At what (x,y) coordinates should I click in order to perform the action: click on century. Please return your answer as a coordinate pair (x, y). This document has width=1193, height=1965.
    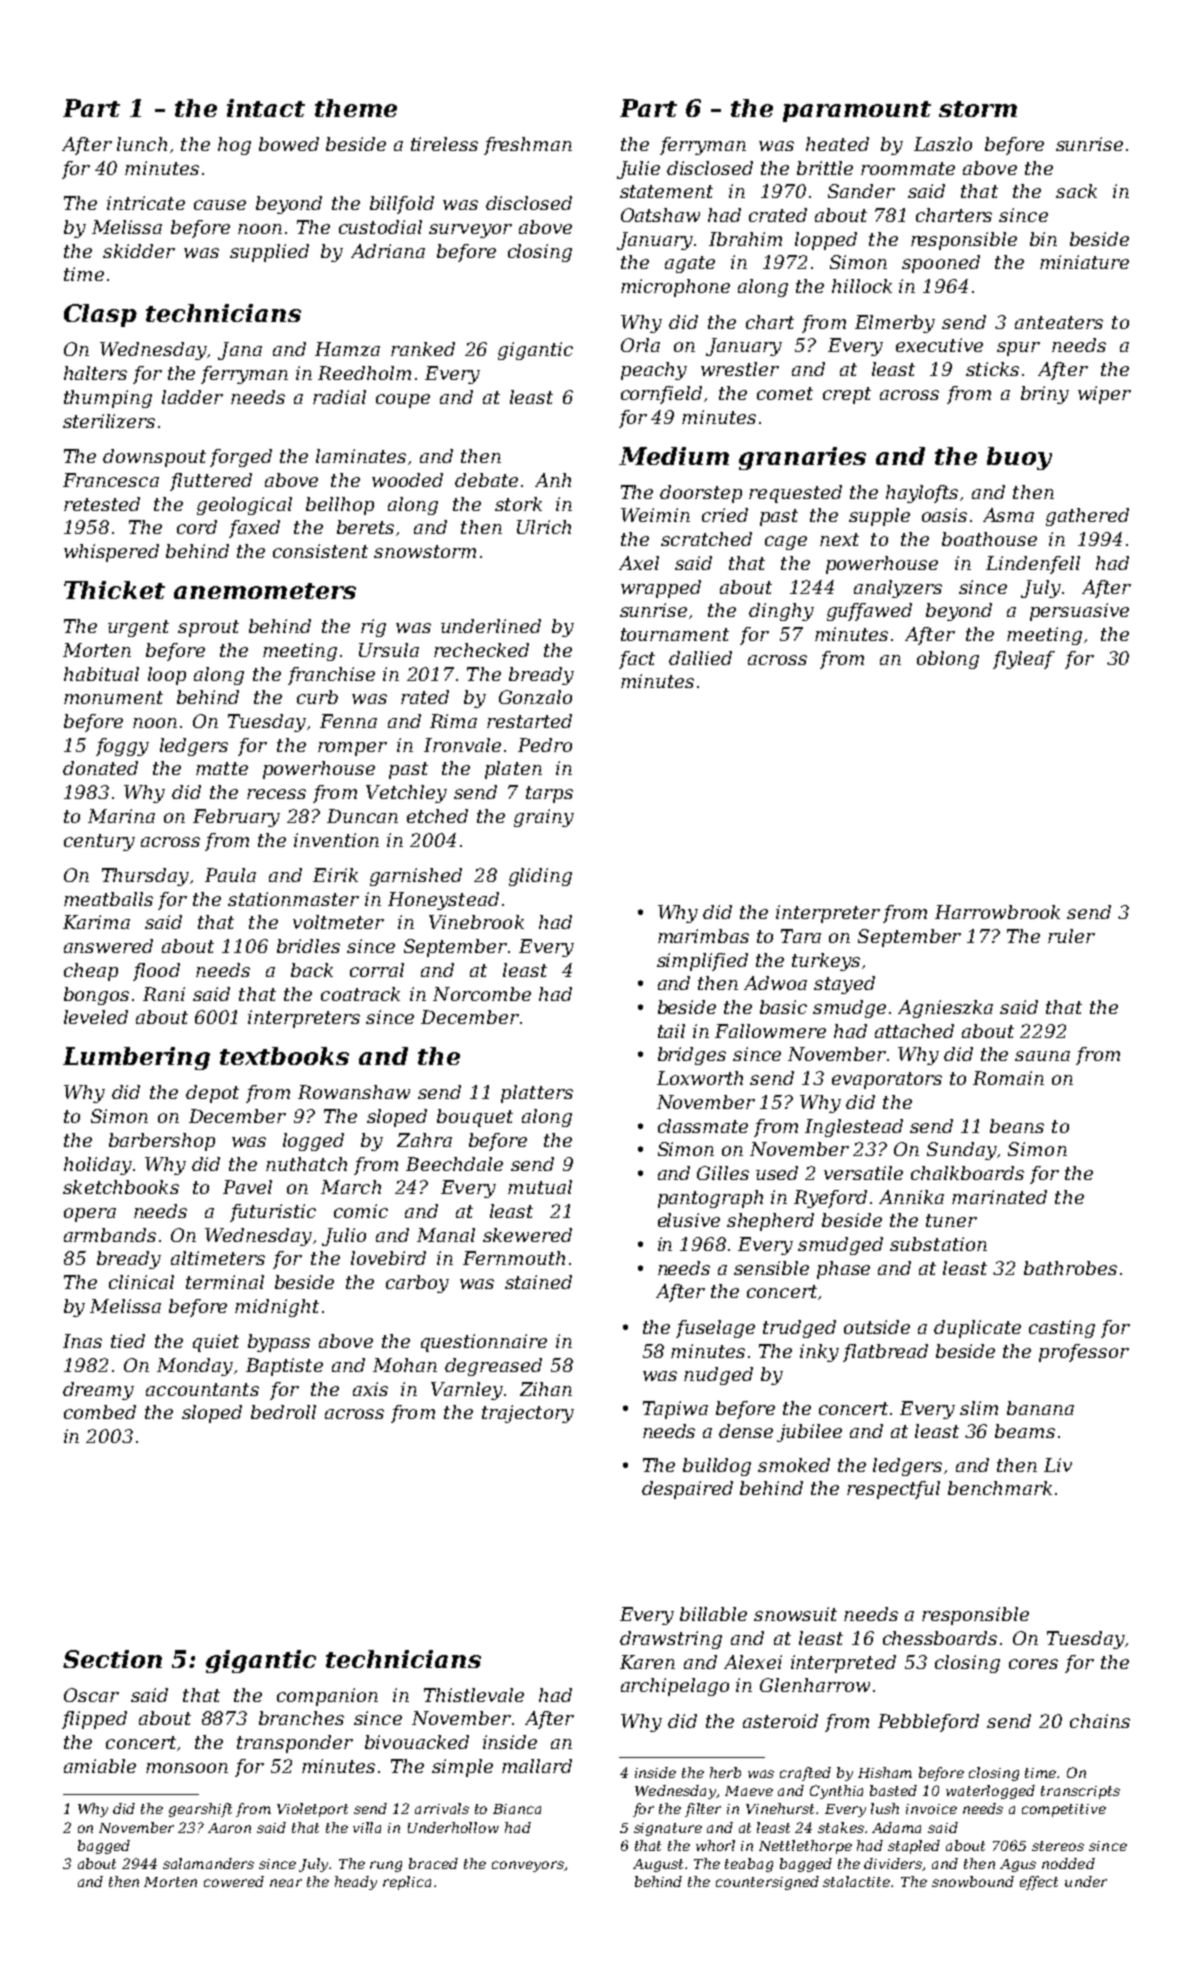
    Looking at the image, I should click on (99, 842).
